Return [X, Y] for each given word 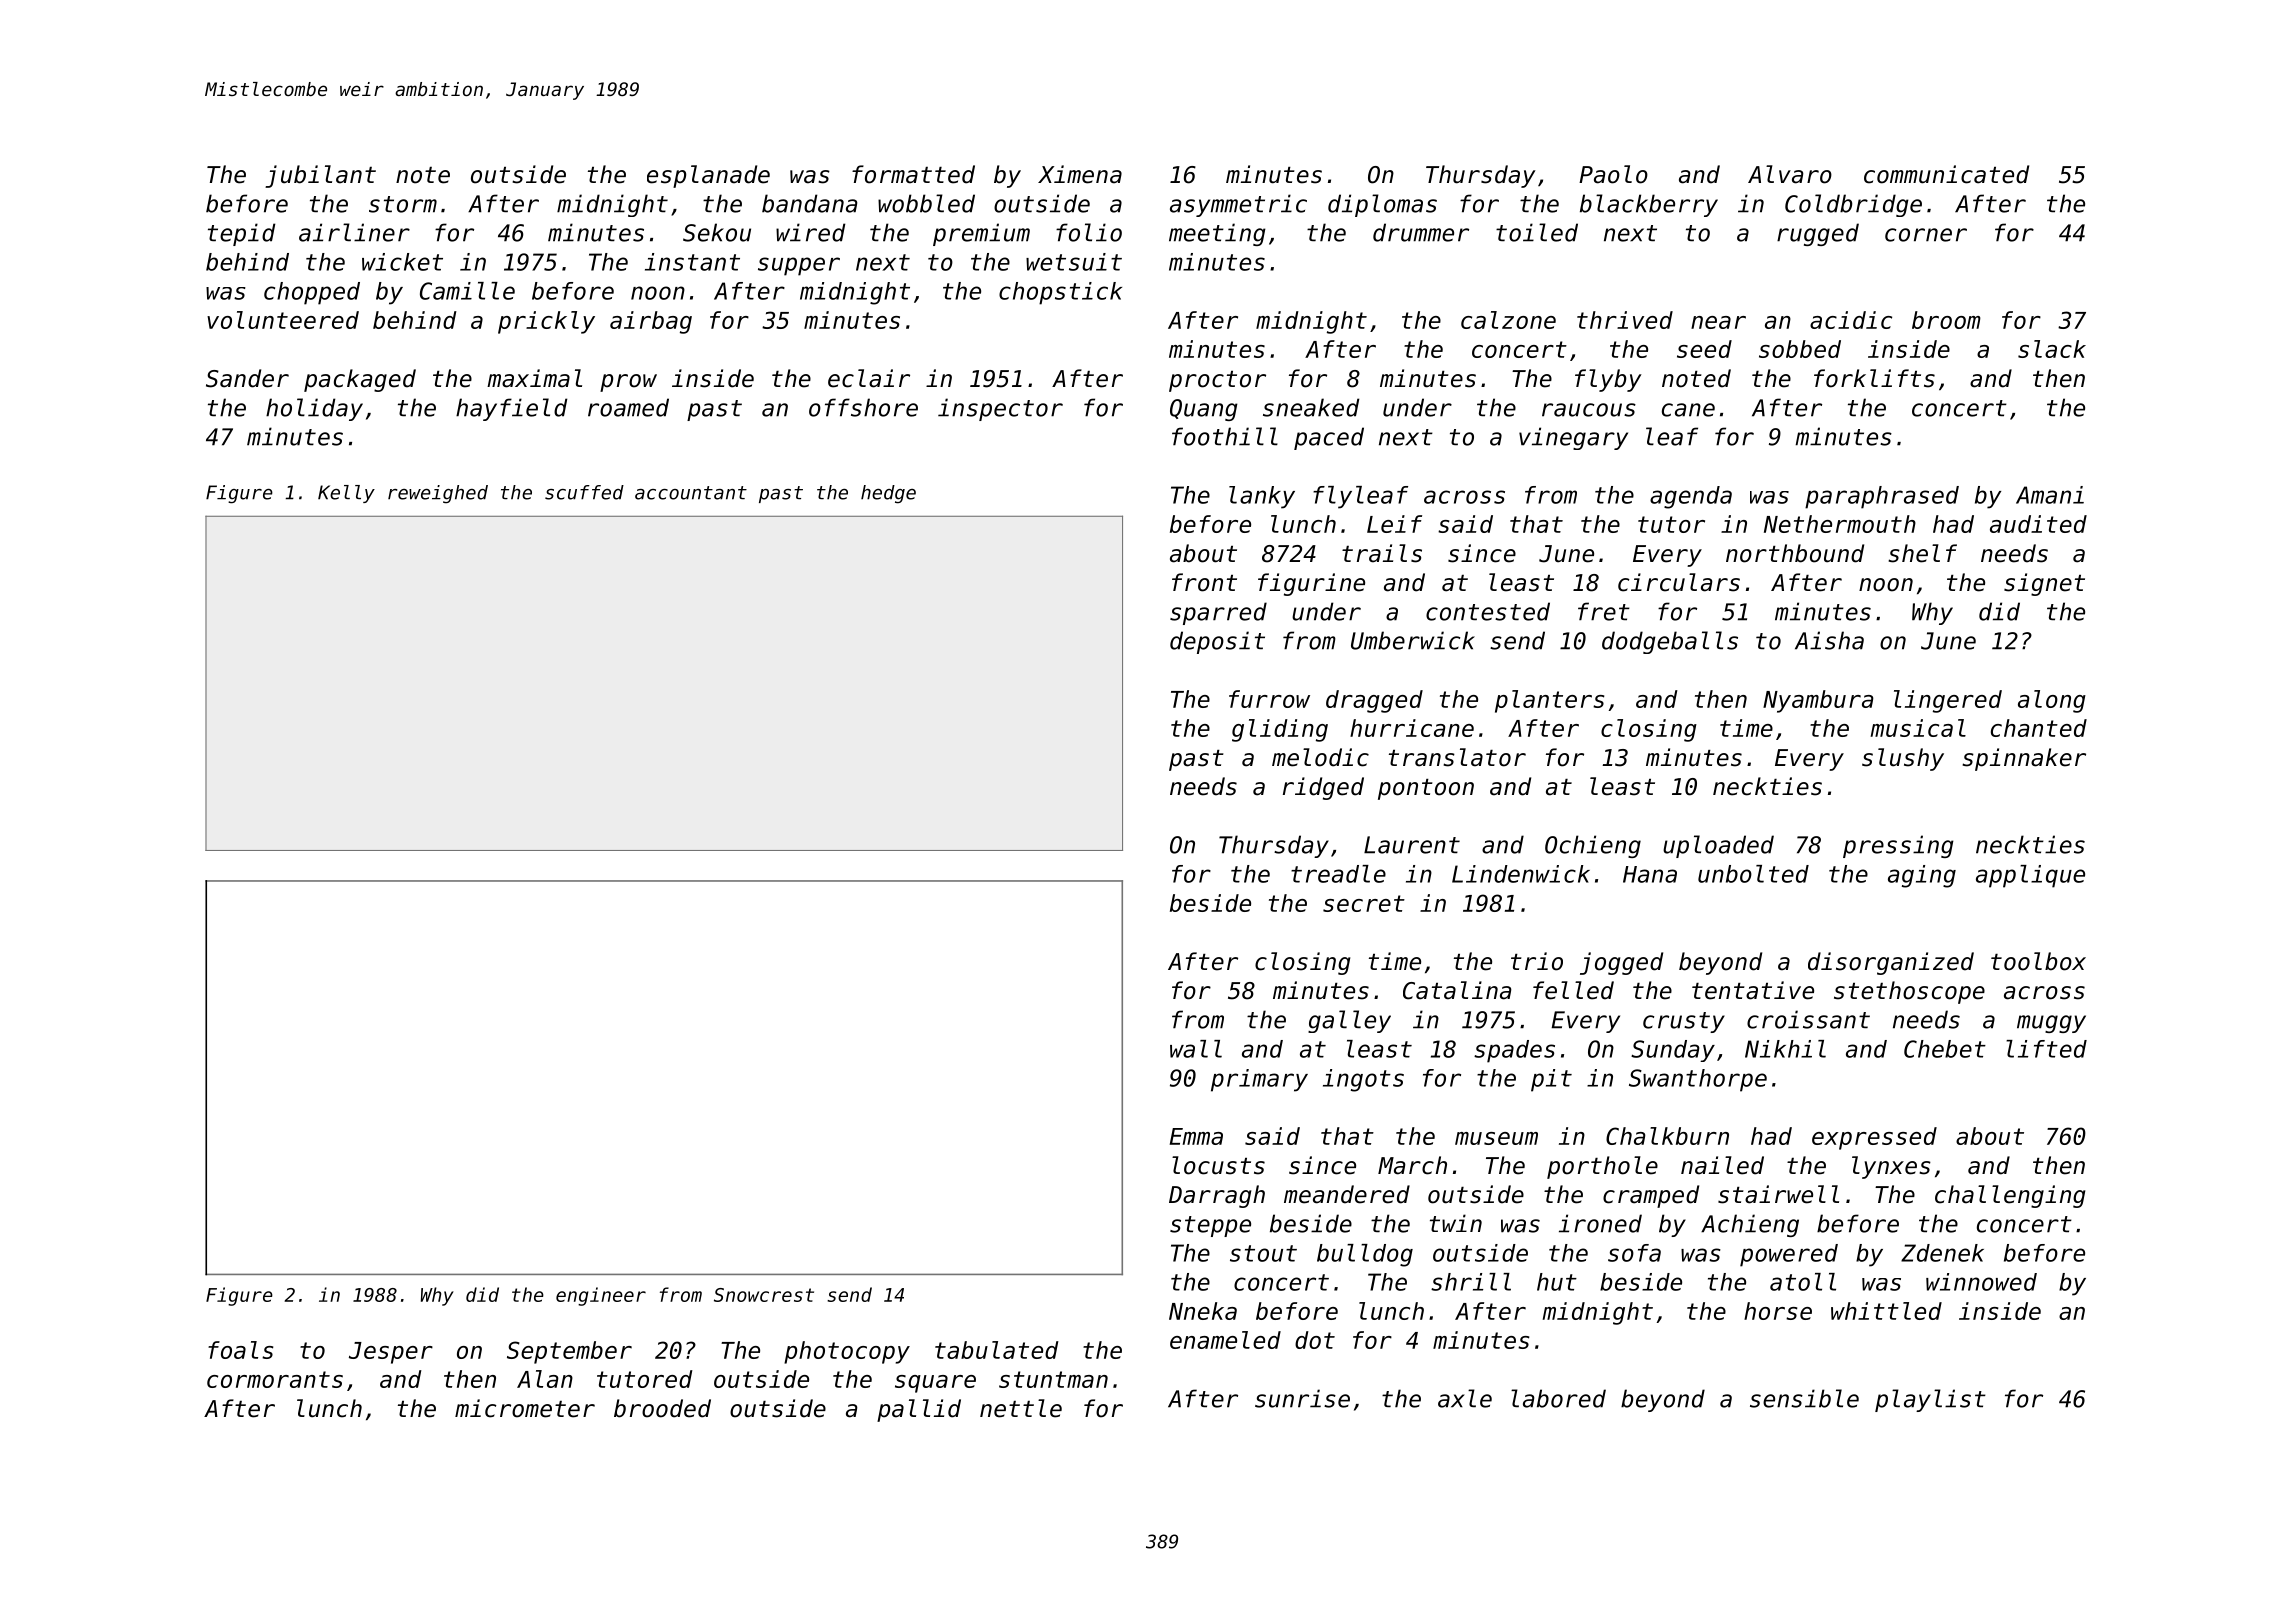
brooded [662, 1408]
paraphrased [1882, 497]
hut [1557, 1282]
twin [1456, 1223]
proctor [1217, 381]
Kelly [346, 494]
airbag [651, 322]
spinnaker [2024, 759]
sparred [1218, 613]
